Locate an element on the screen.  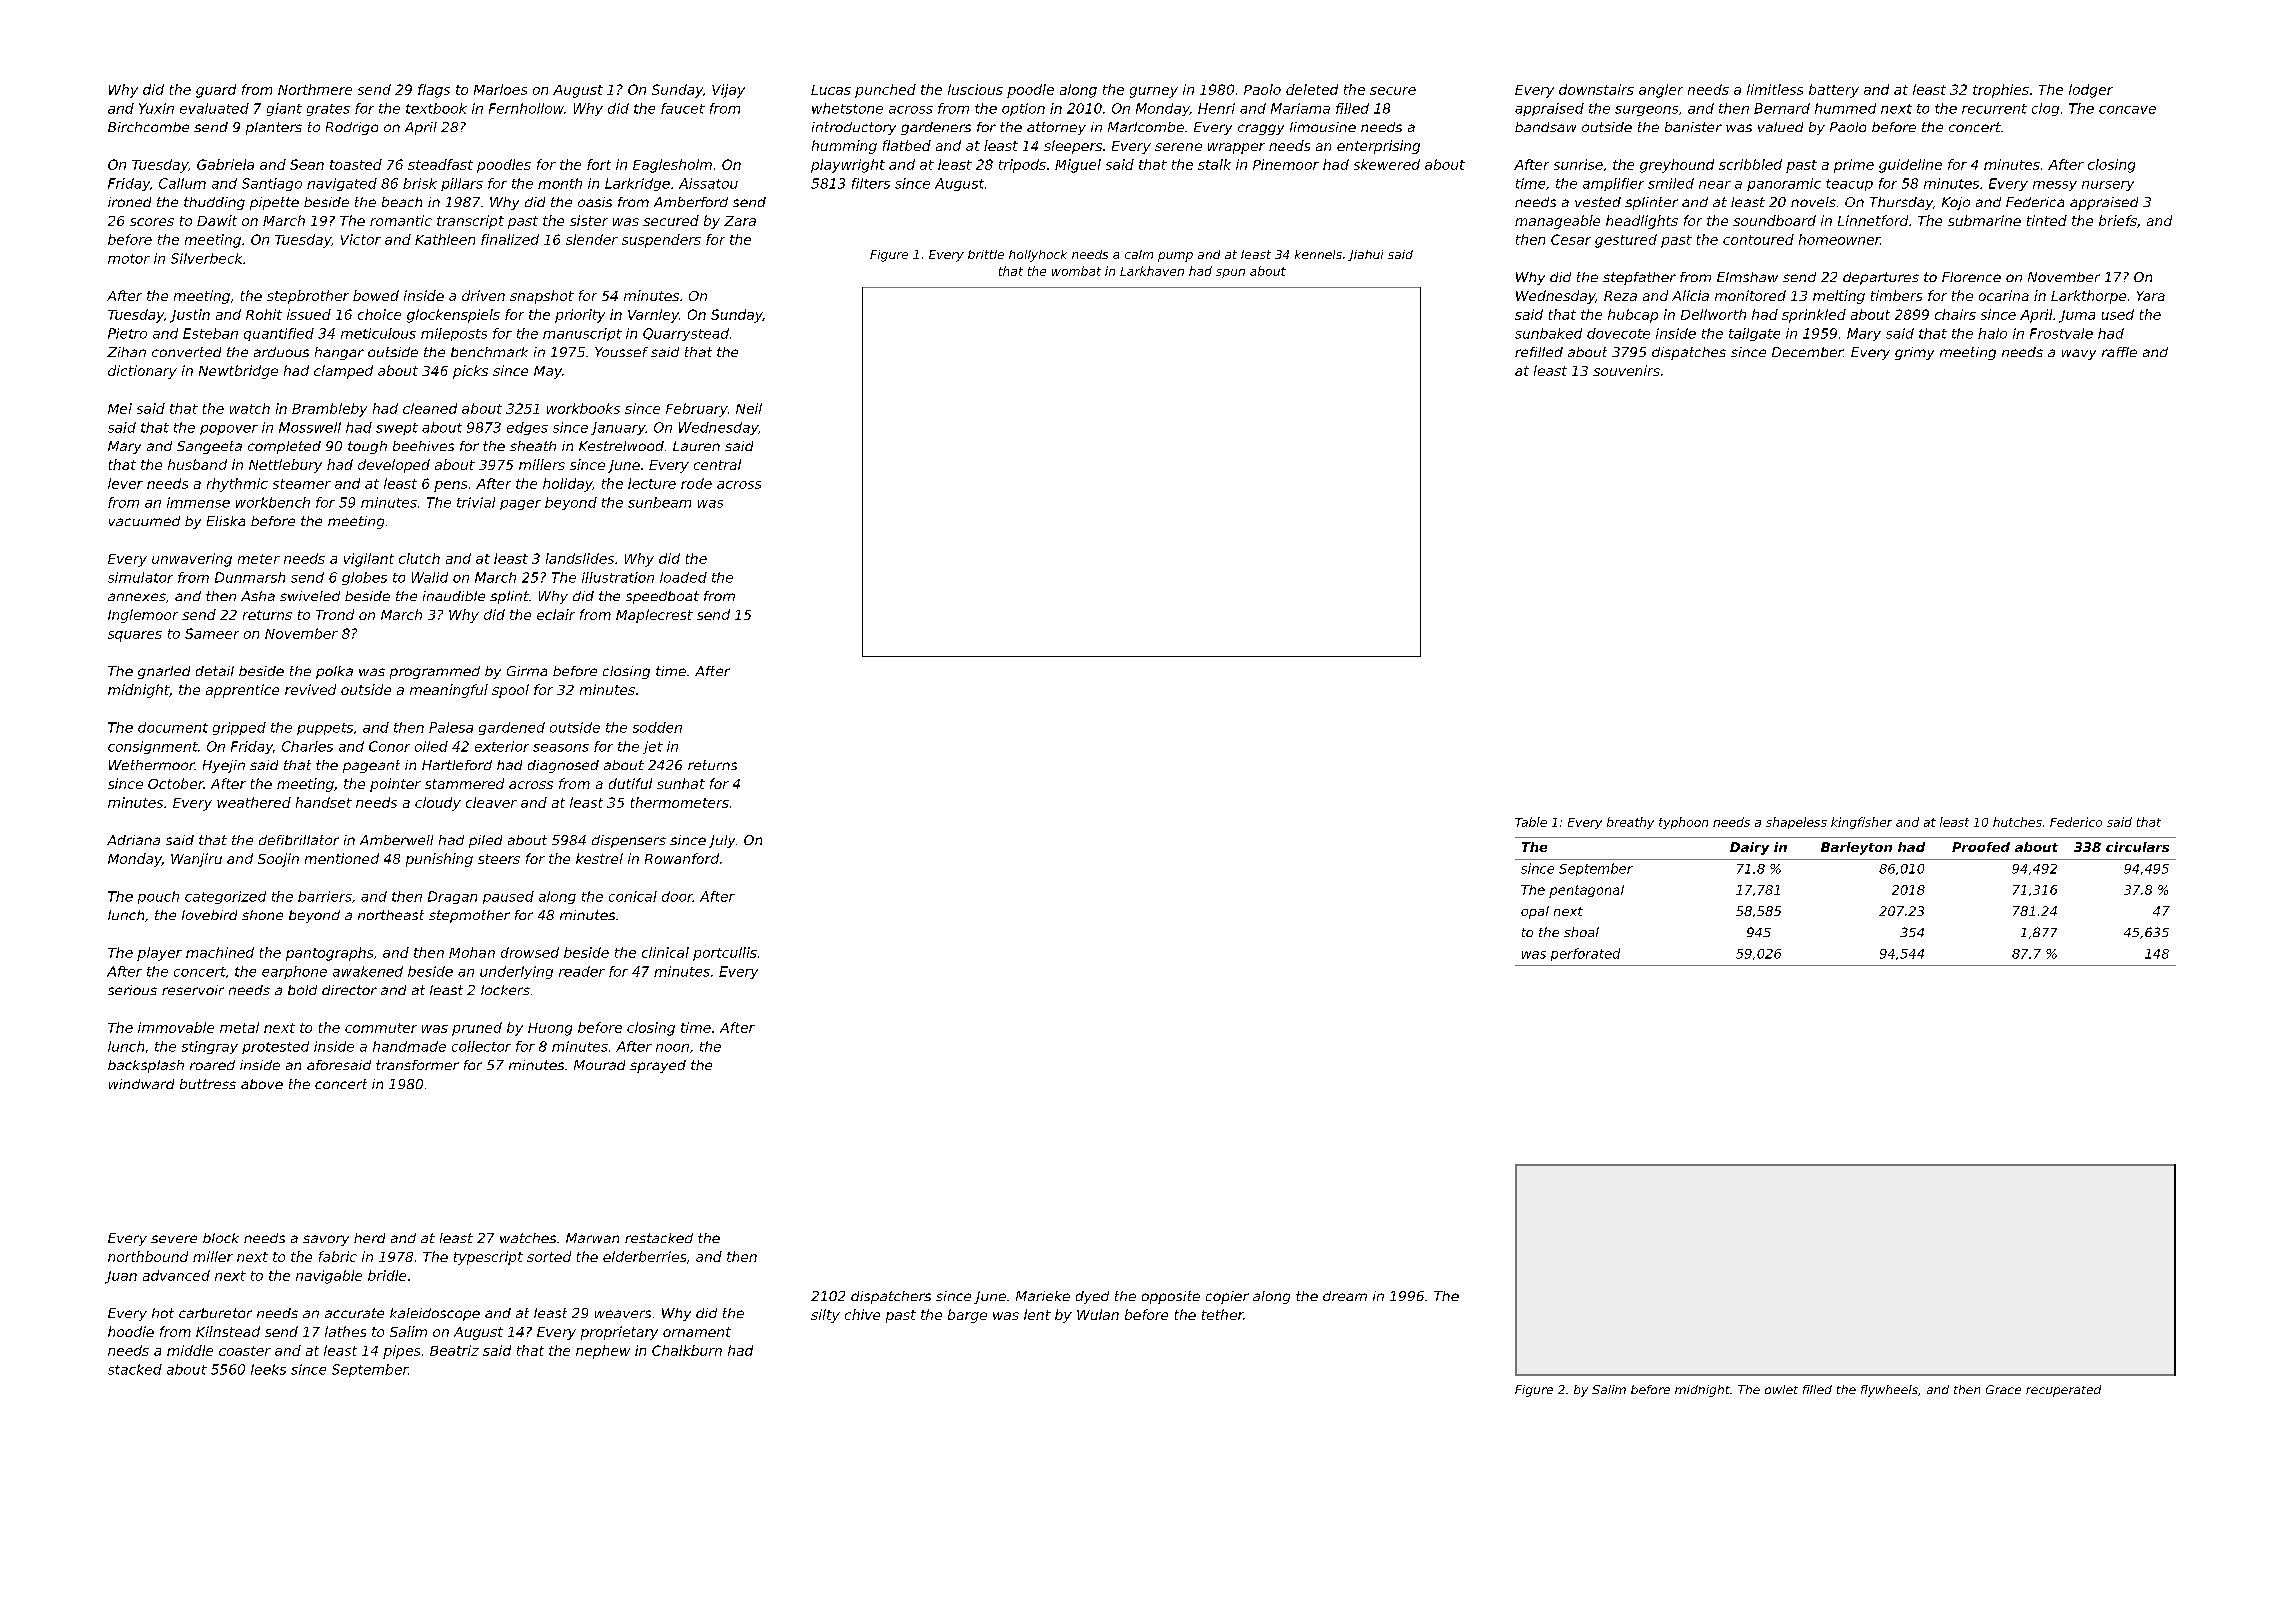
windward is located at coordinates (141, 1084).
